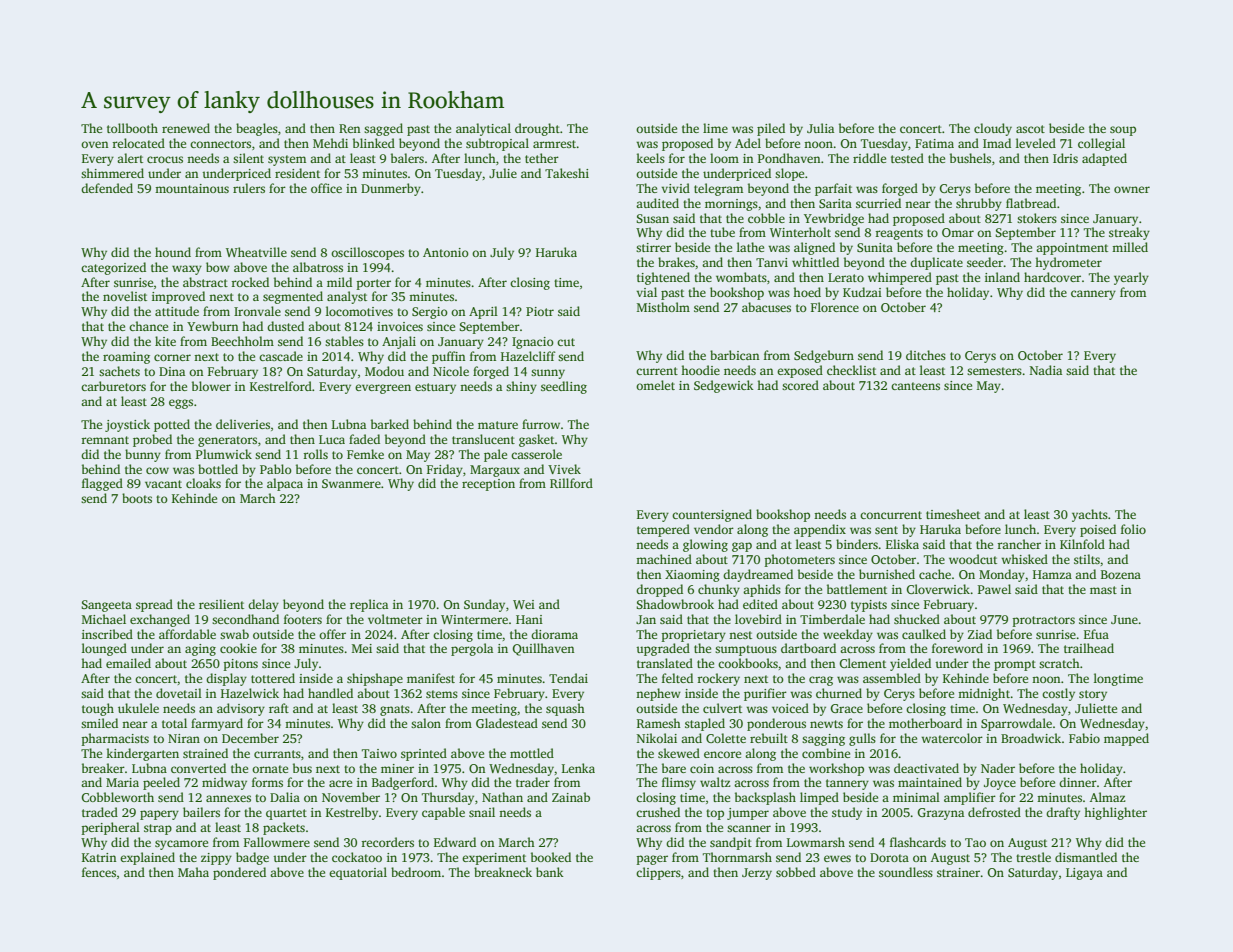 The width and height of the page is (1233, 952). I want to click on mapped, so click(1126, 739).
